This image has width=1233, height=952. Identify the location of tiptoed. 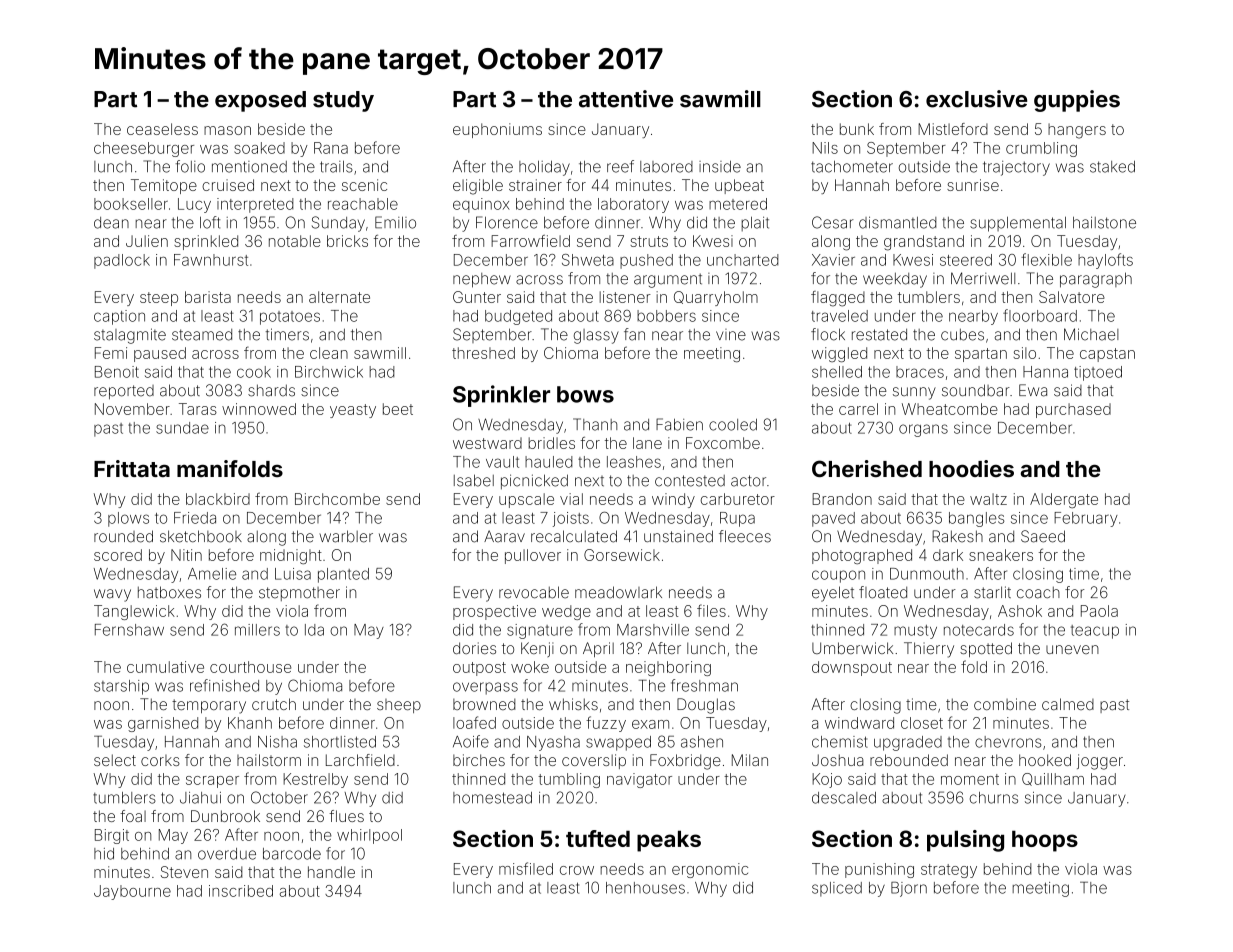
(1098, 373).
